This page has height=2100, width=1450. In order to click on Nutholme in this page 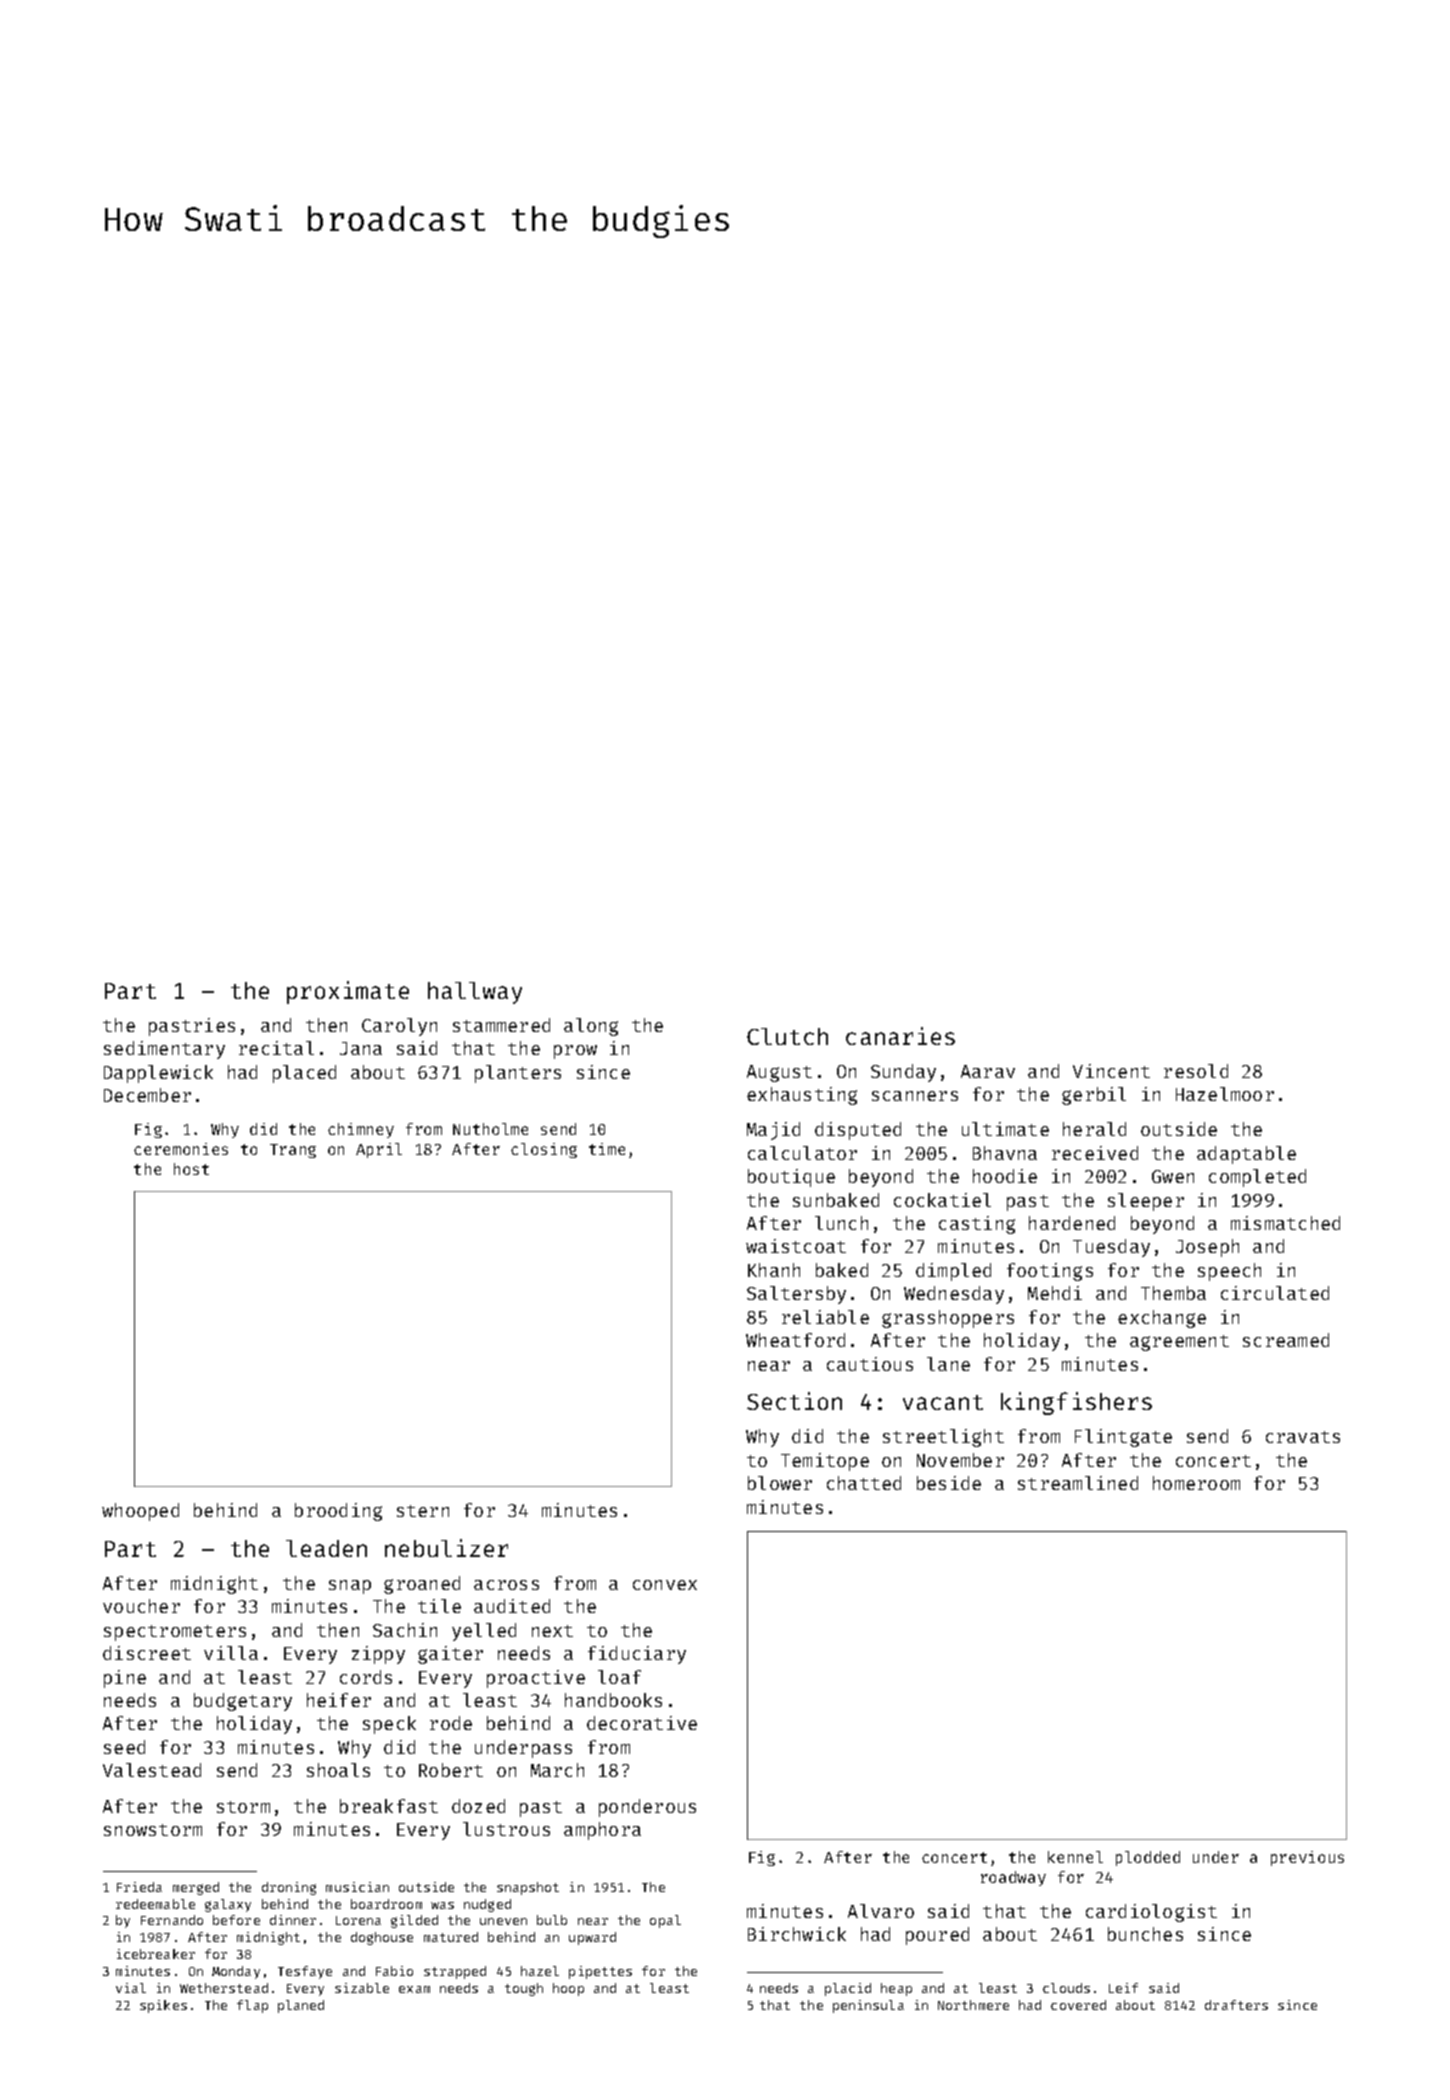, I will do `click(490, 1129)`.
